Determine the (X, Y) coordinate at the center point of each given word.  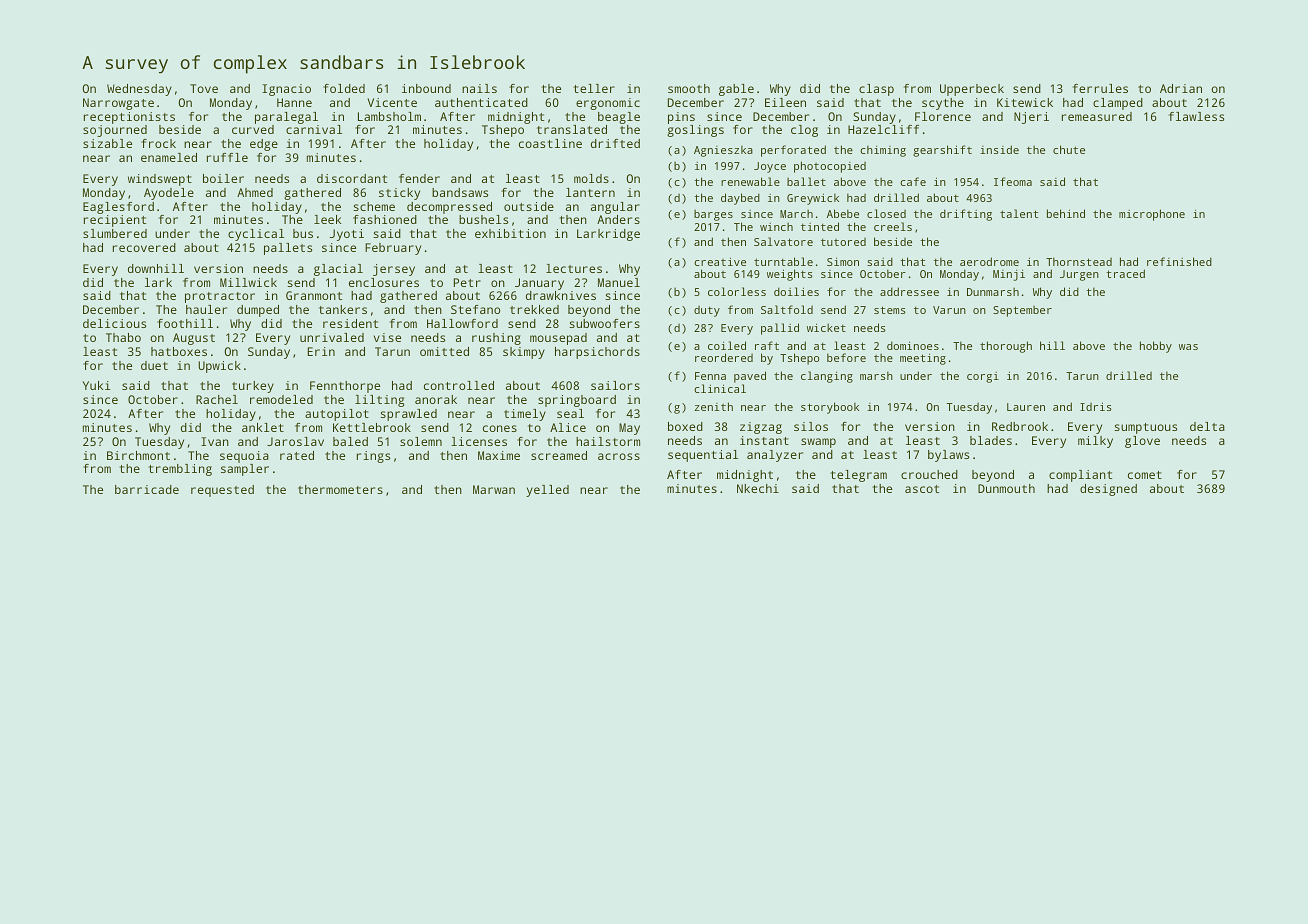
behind (1066, 213)
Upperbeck (972, 90)
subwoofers (605, 323)
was (1188, 347)
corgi (983, 377)
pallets (288, 249)
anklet (263, 427)
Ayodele (169, 194)
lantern (590, 192)
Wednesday (139, 90)
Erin (321, 351)
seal (570, 413)
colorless (737, 291)
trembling (180, 470)
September (1022, 311)
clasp (876, 90)
